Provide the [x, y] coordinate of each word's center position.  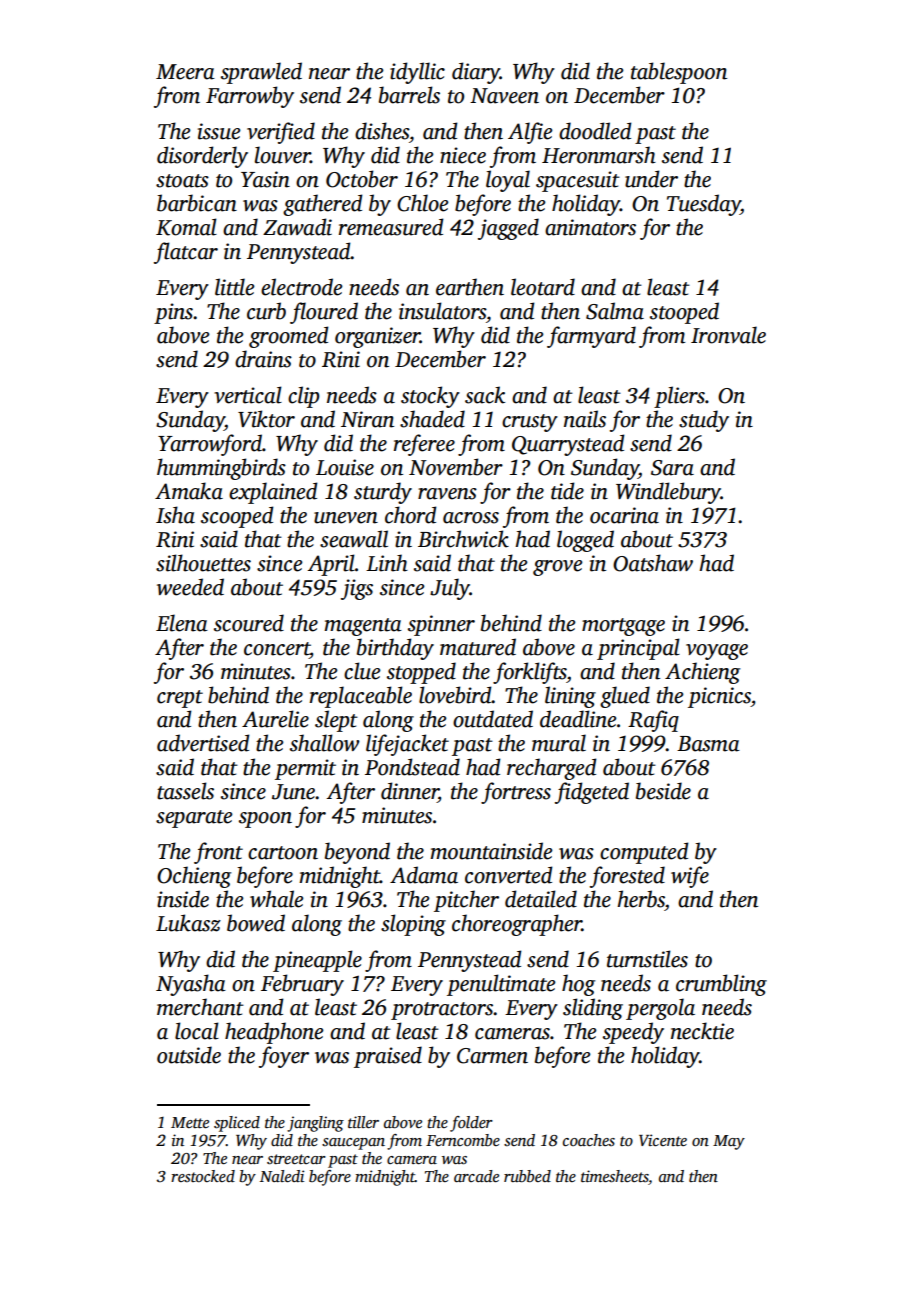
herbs [641, 899]
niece [463, 155]
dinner [409, 791]
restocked [203, 1176]
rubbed [527, 1176]
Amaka [189, 491]
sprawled [261, 73]
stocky [430, 397]
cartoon [283, 853]
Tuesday [704, 205]
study [704, 421]
